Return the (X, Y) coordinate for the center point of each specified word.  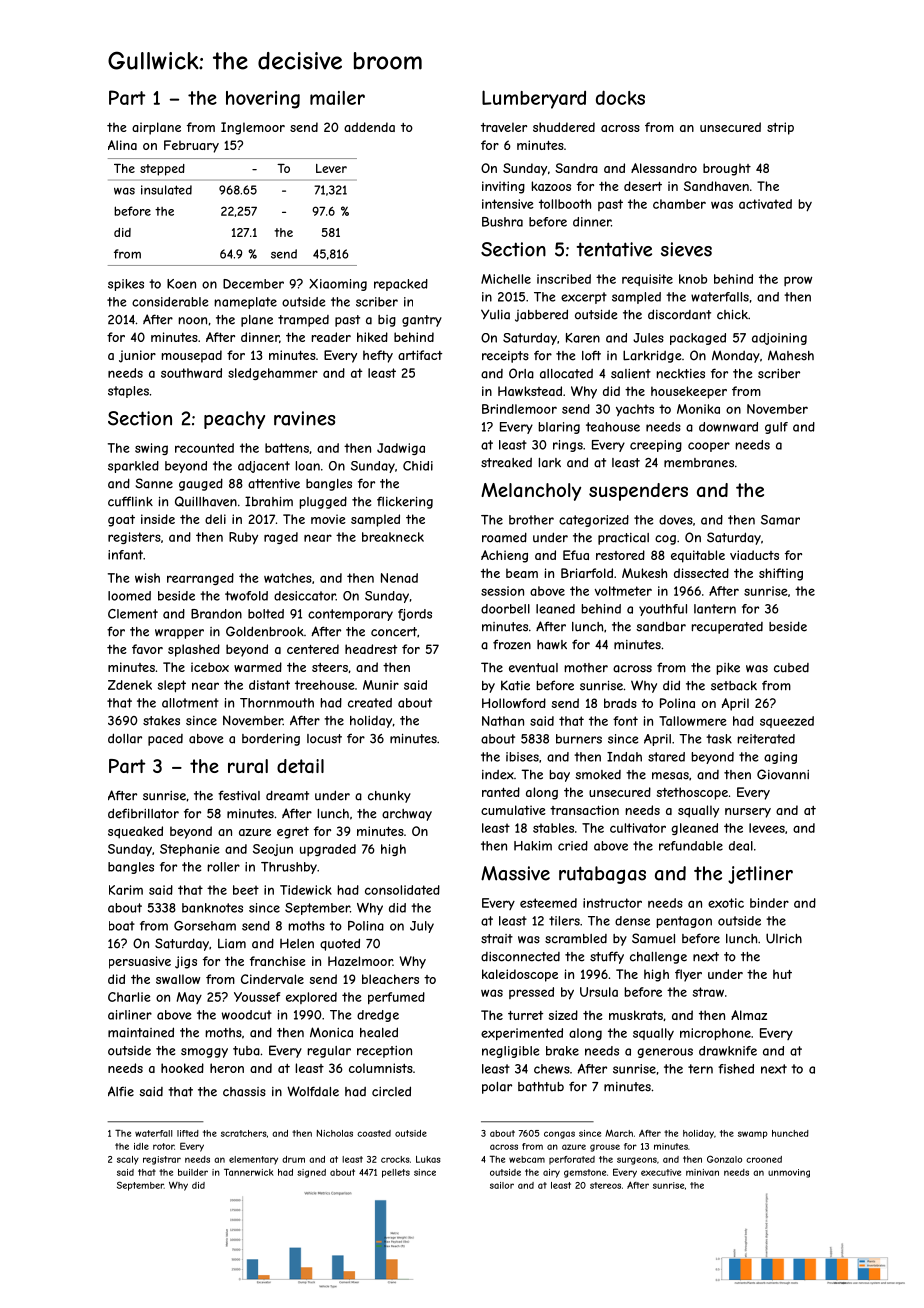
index (498, 775)
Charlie (129, 997)
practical (623, 539)
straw (708, 992)
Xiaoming (338, 285)
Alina (122, 145)
